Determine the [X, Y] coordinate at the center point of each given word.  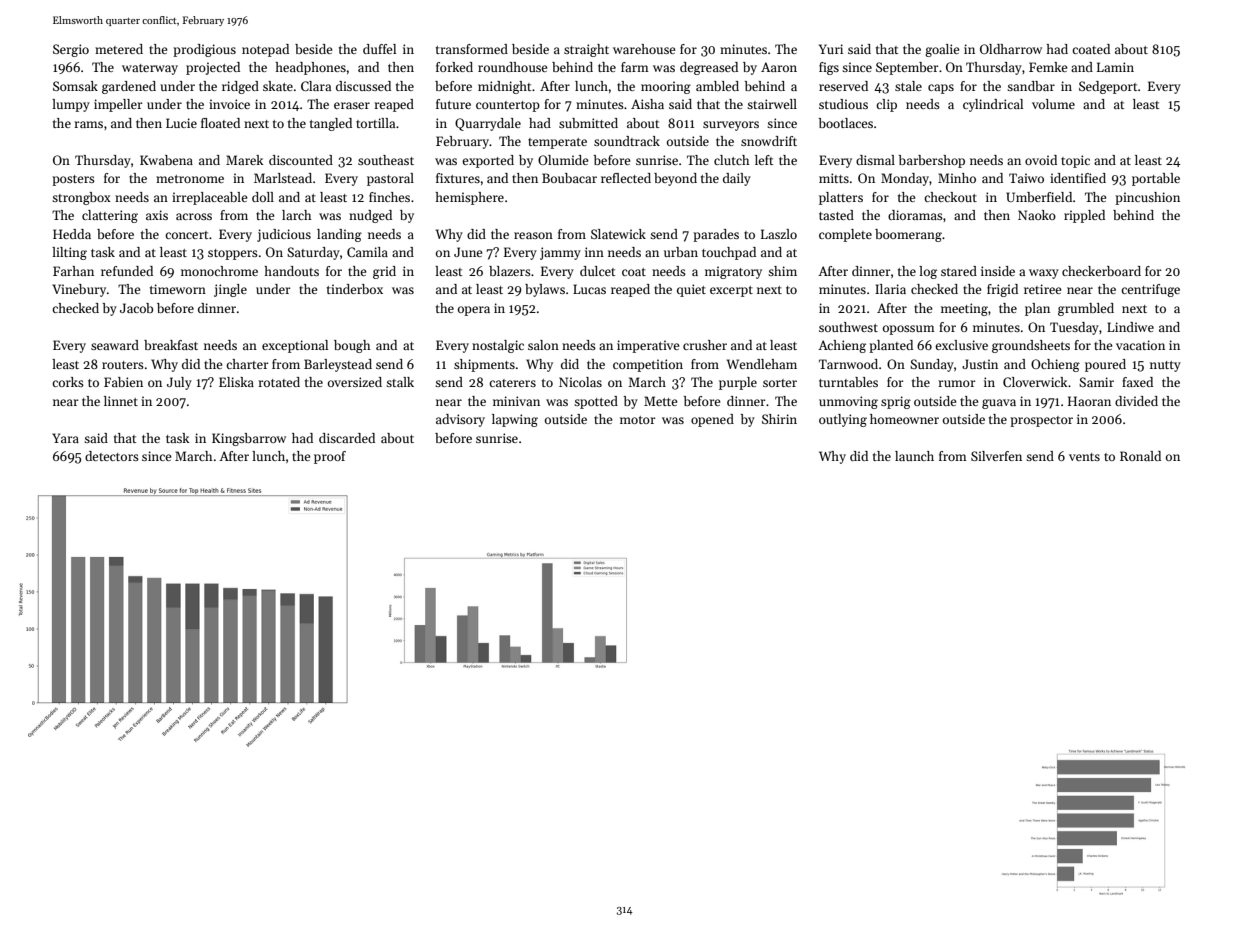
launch [914, 456]
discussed [363, 86]
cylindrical [993, 105]
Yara [65, 438]
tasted [836, 215]
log [928, 272]
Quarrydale [488, 124]
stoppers [233, 254]
